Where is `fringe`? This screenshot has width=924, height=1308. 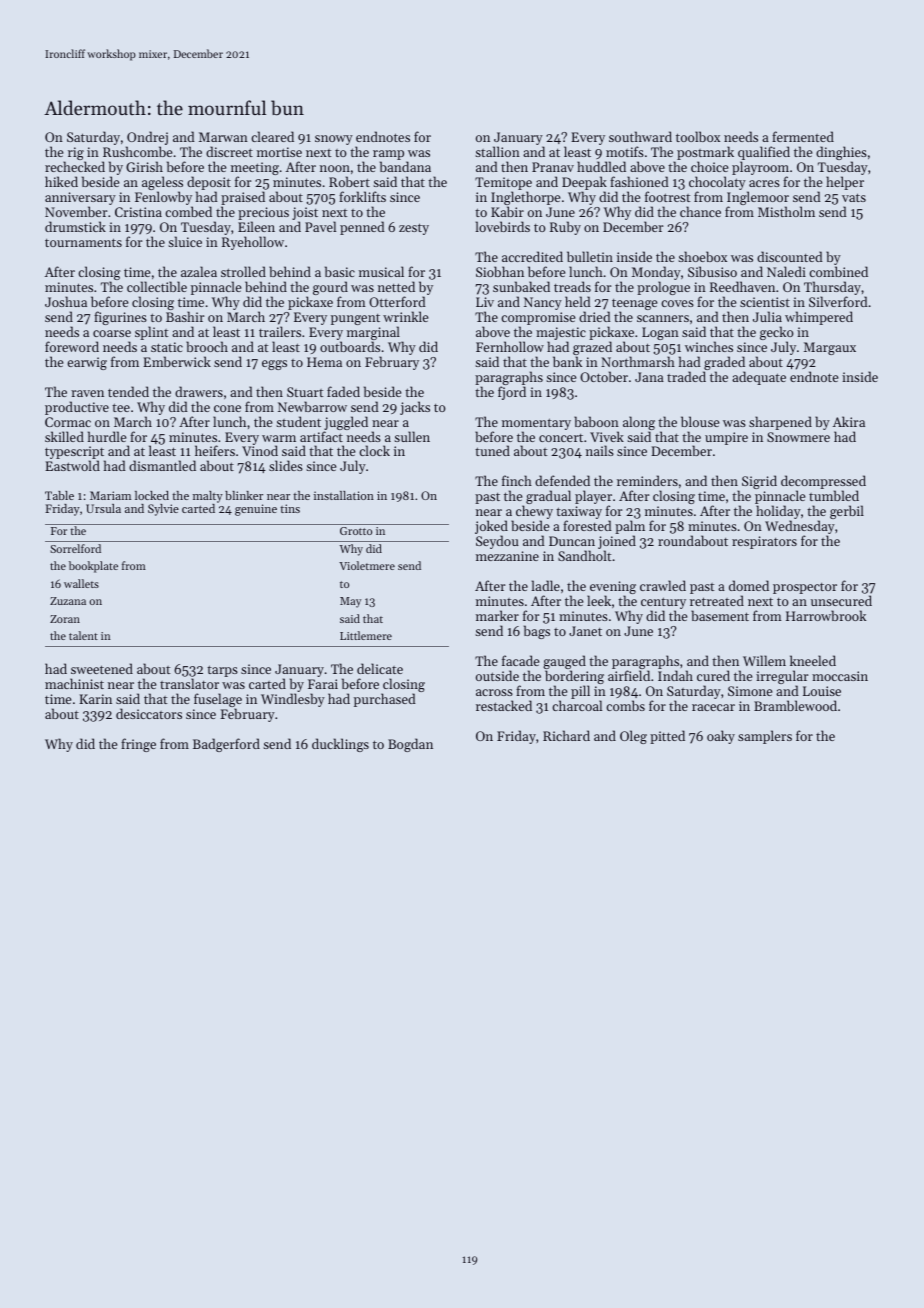
fringe is located at coordinates (138, 745).
